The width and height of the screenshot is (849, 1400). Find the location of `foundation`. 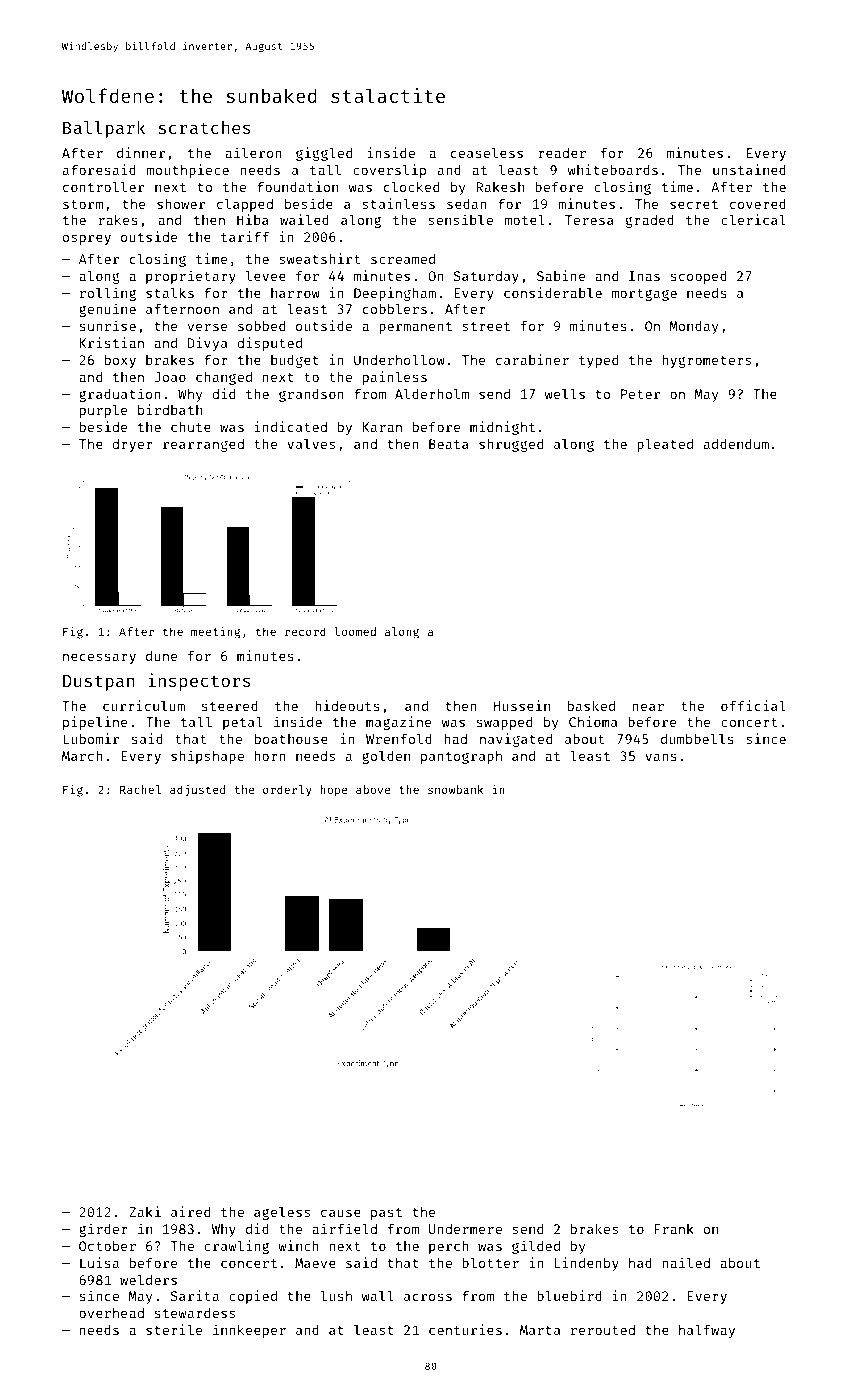

foundation is located at coordinates (297, 186).
